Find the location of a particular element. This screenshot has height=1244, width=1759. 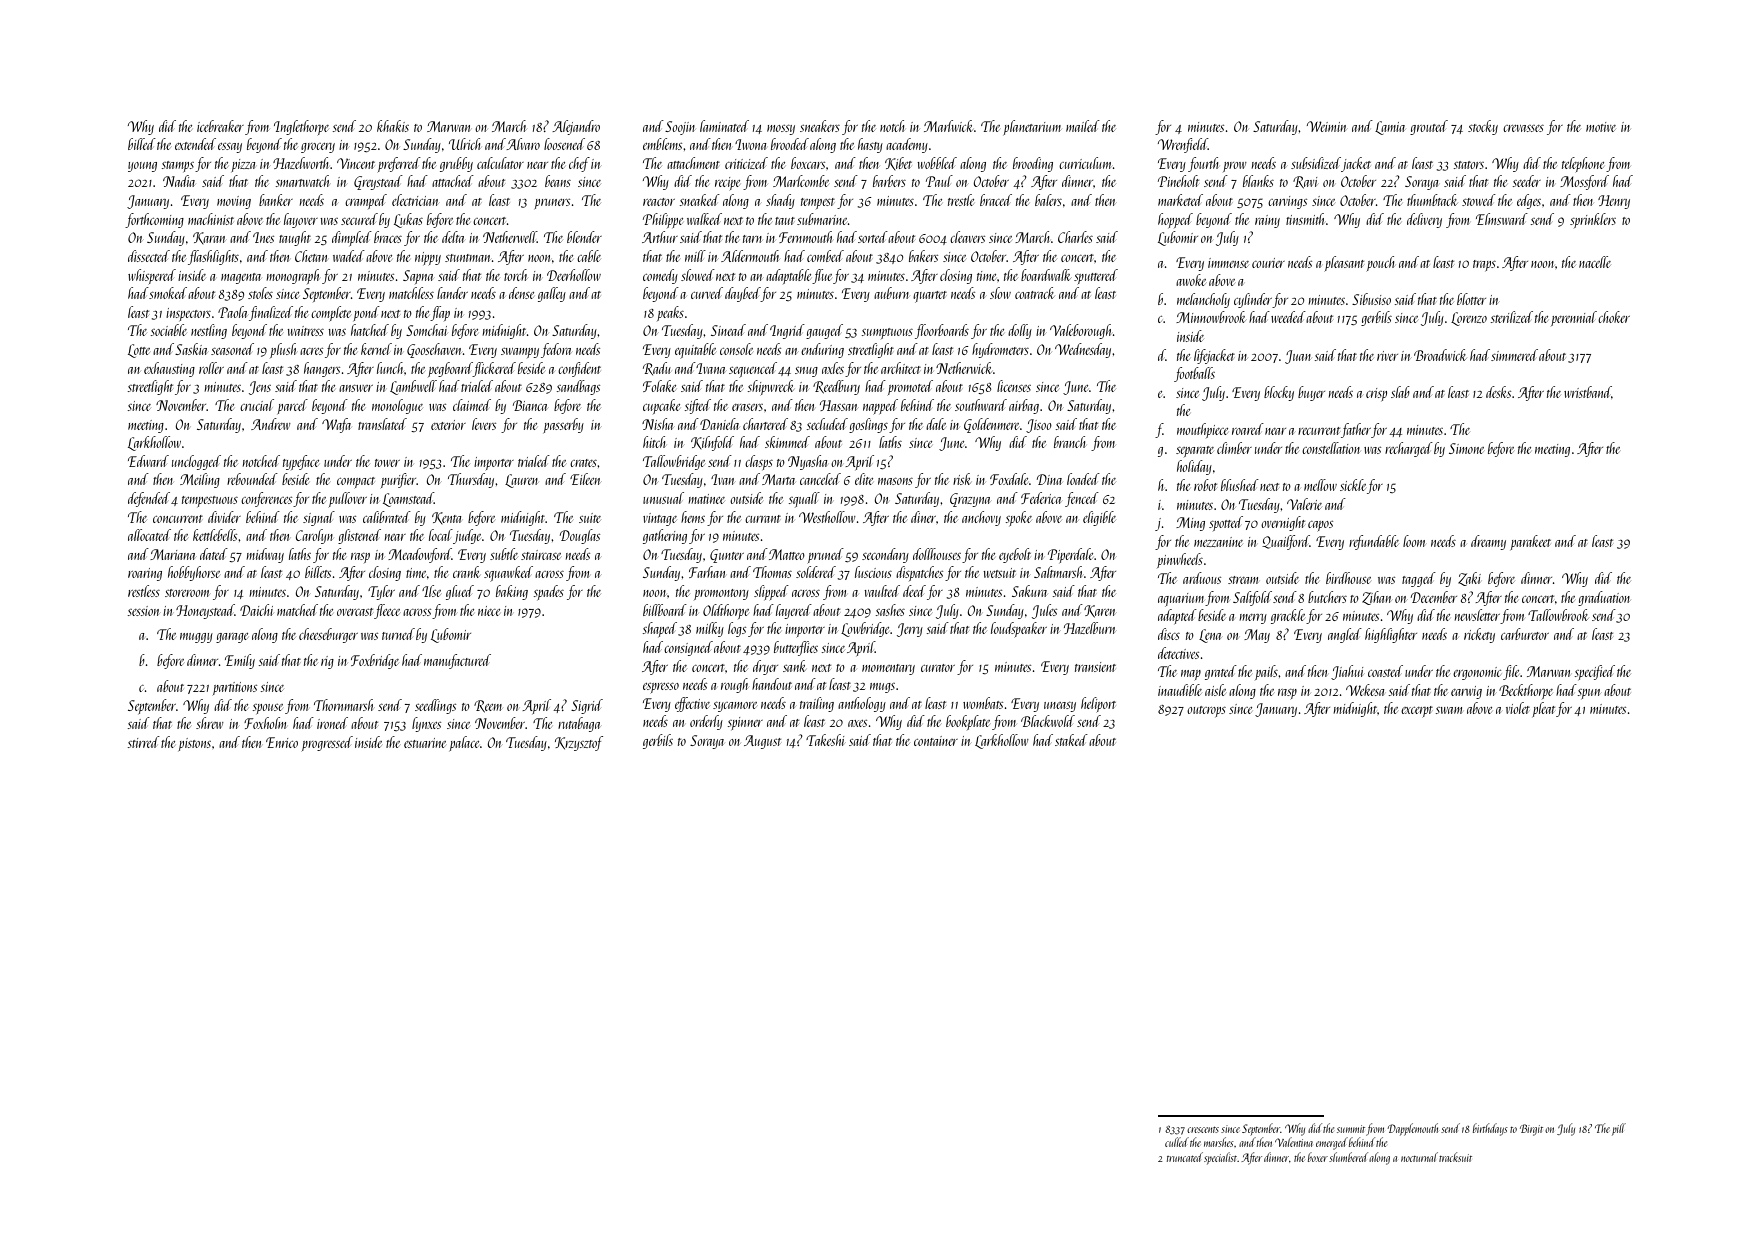

culled is located at coordinates (1177, 1142).
